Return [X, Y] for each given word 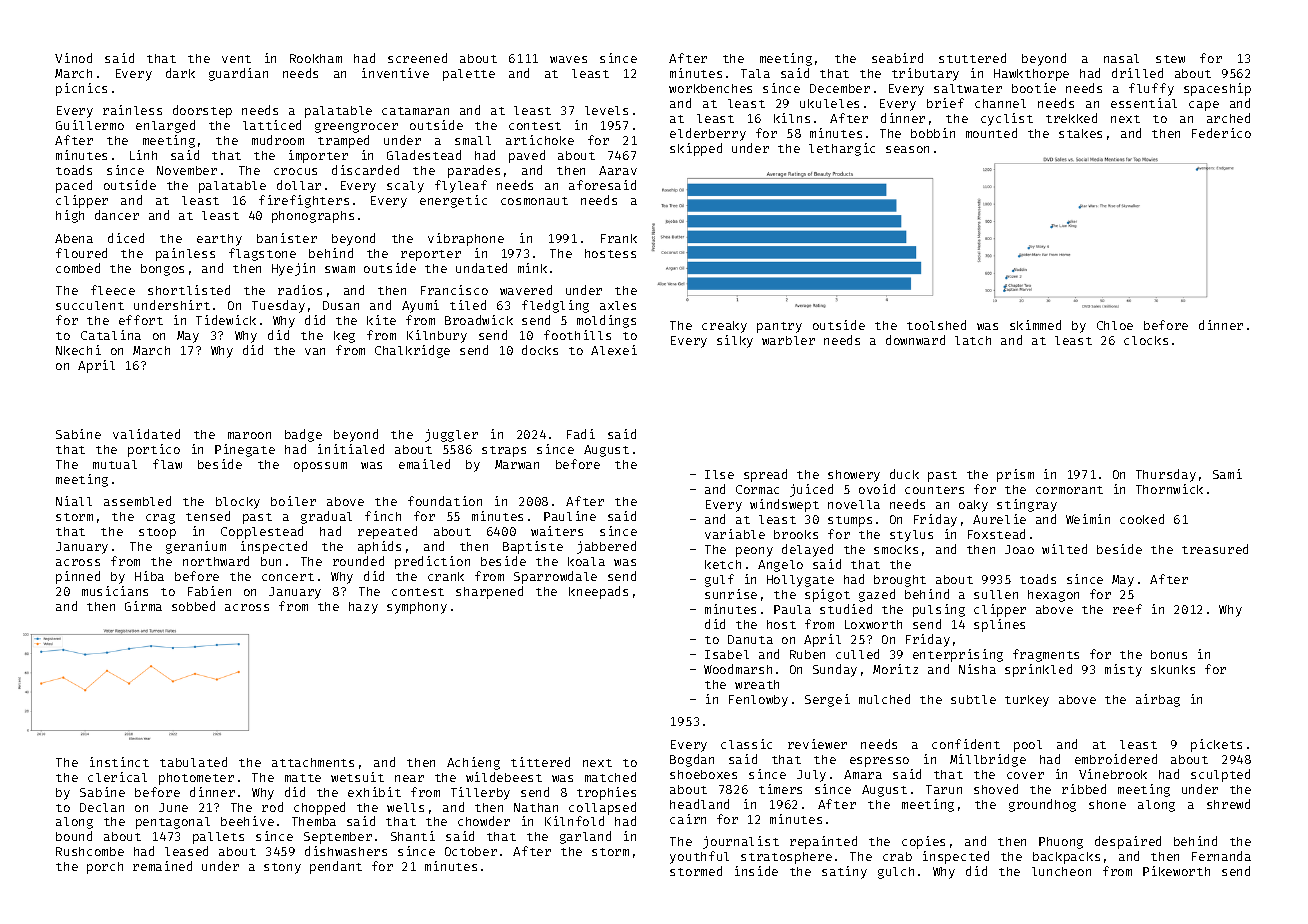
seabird [897, 58]
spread [765, 475]
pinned [78, 577]
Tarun [944, 789]
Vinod [73, 58]
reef [1127, 609]
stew [1170, 59]
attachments [313, 762]
